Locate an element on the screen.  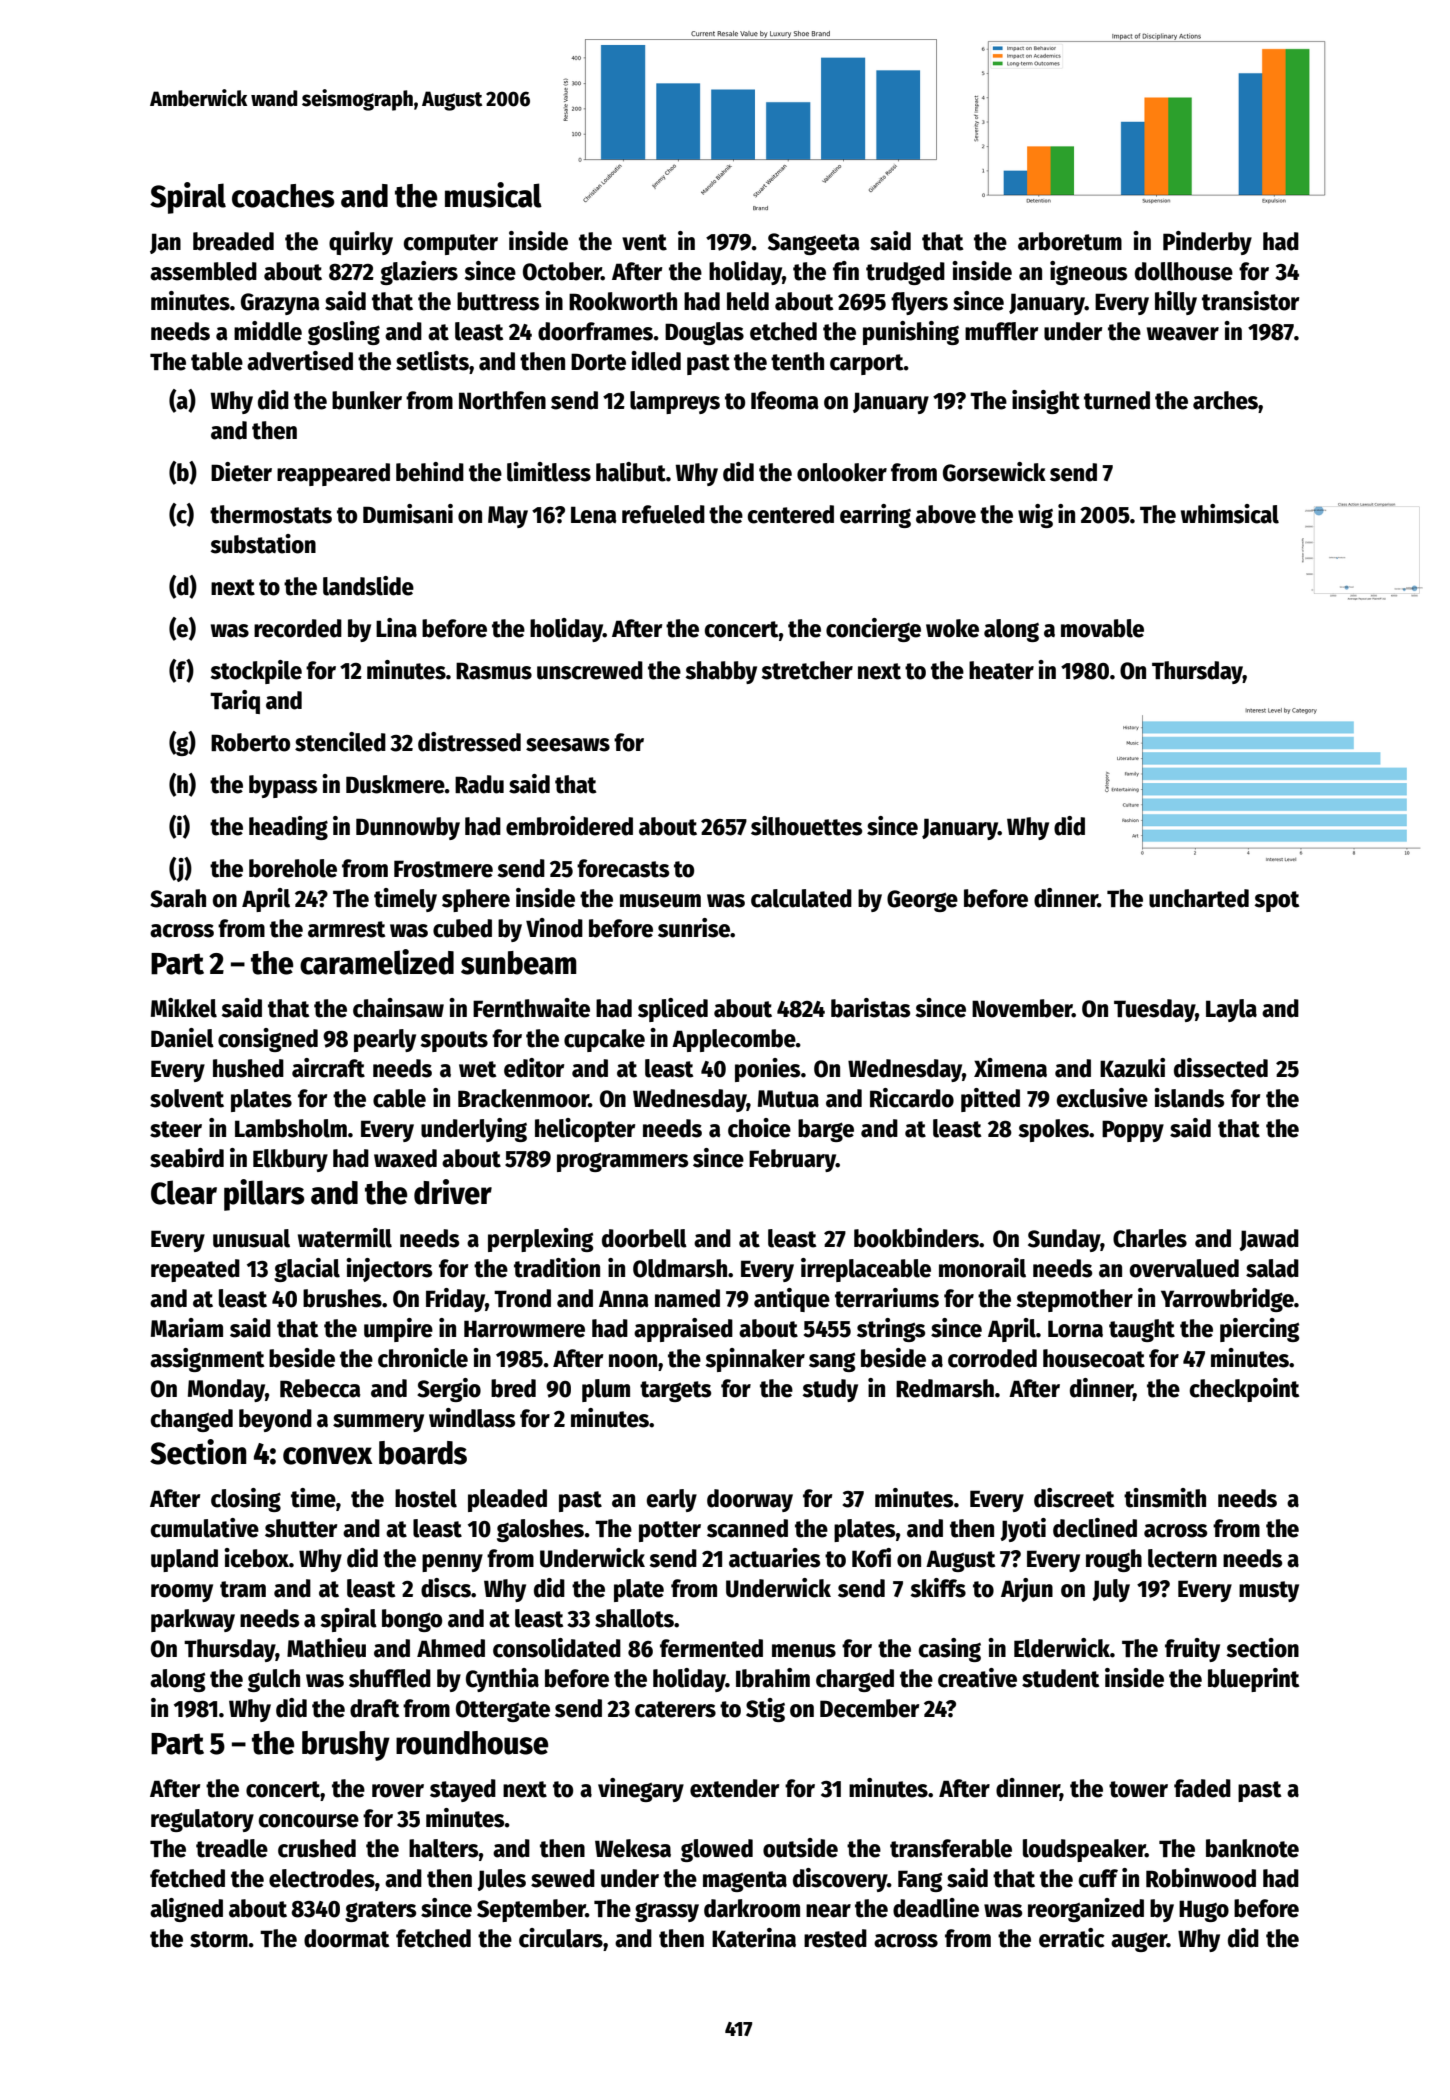
Sarah is located at coordinates (178, 898).
